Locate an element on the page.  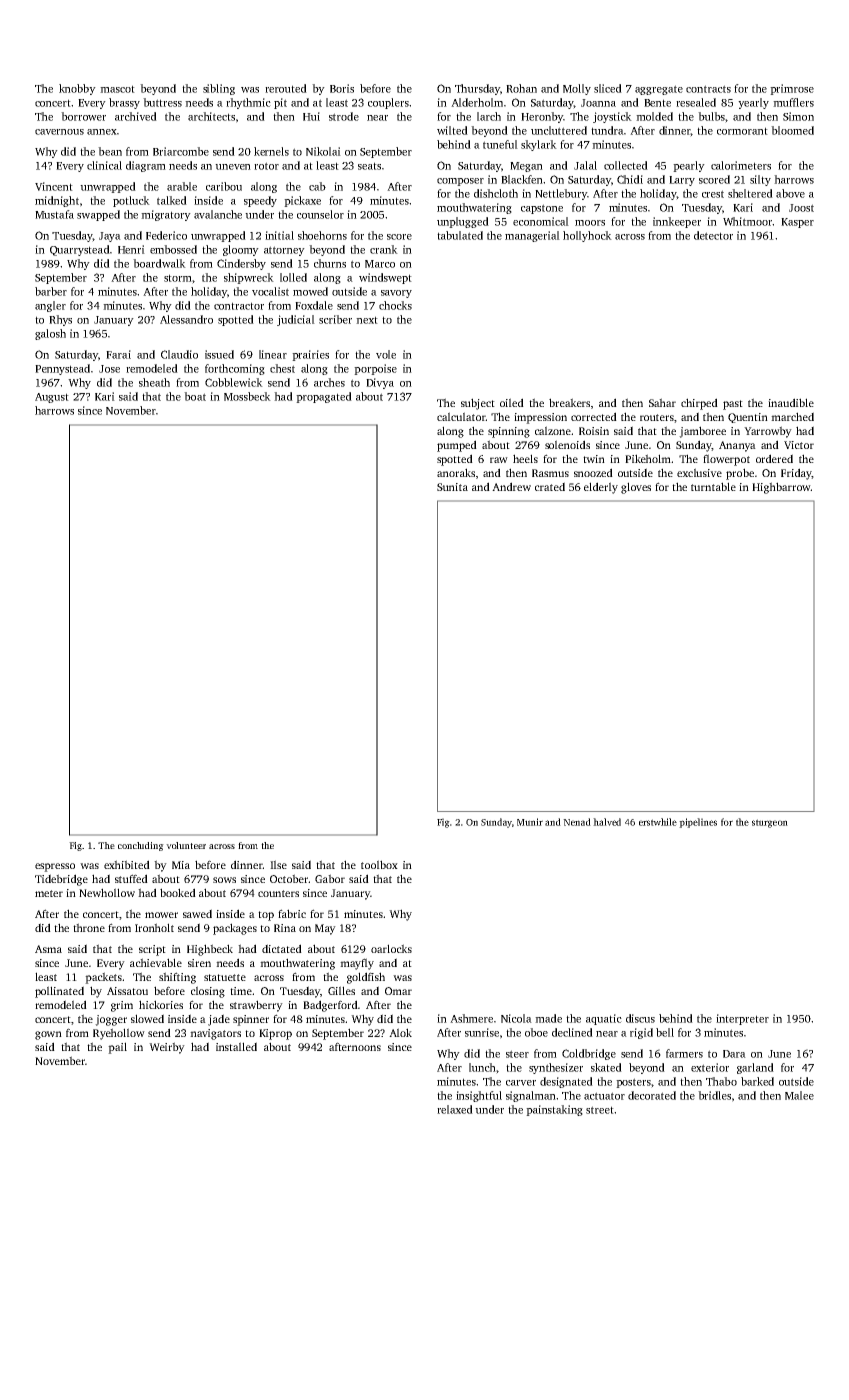
Quarrystead is located at coordinates (80, 250).
